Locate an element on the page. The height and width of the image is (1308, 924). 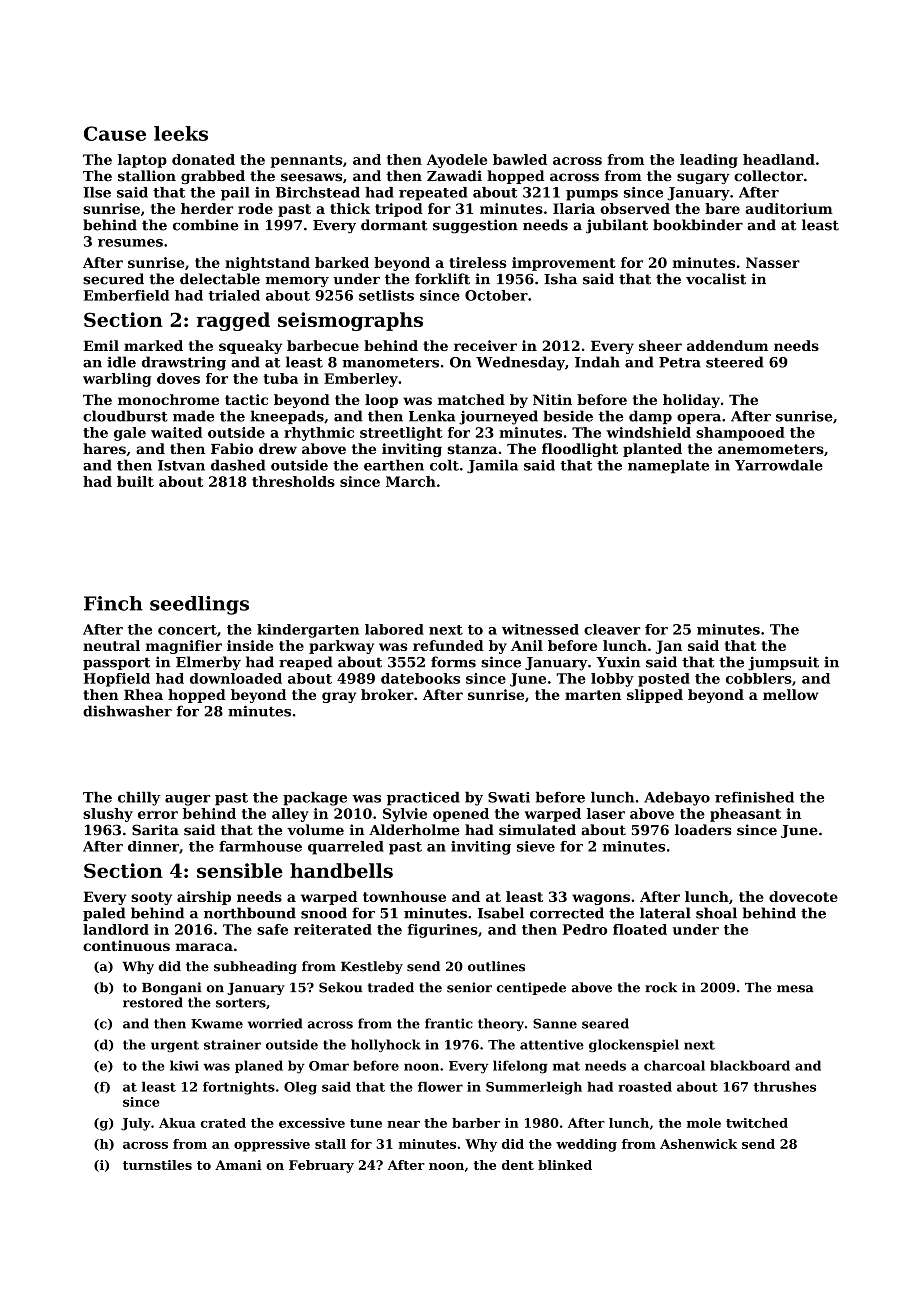
Isabel is located at coordinates (501, 913).
